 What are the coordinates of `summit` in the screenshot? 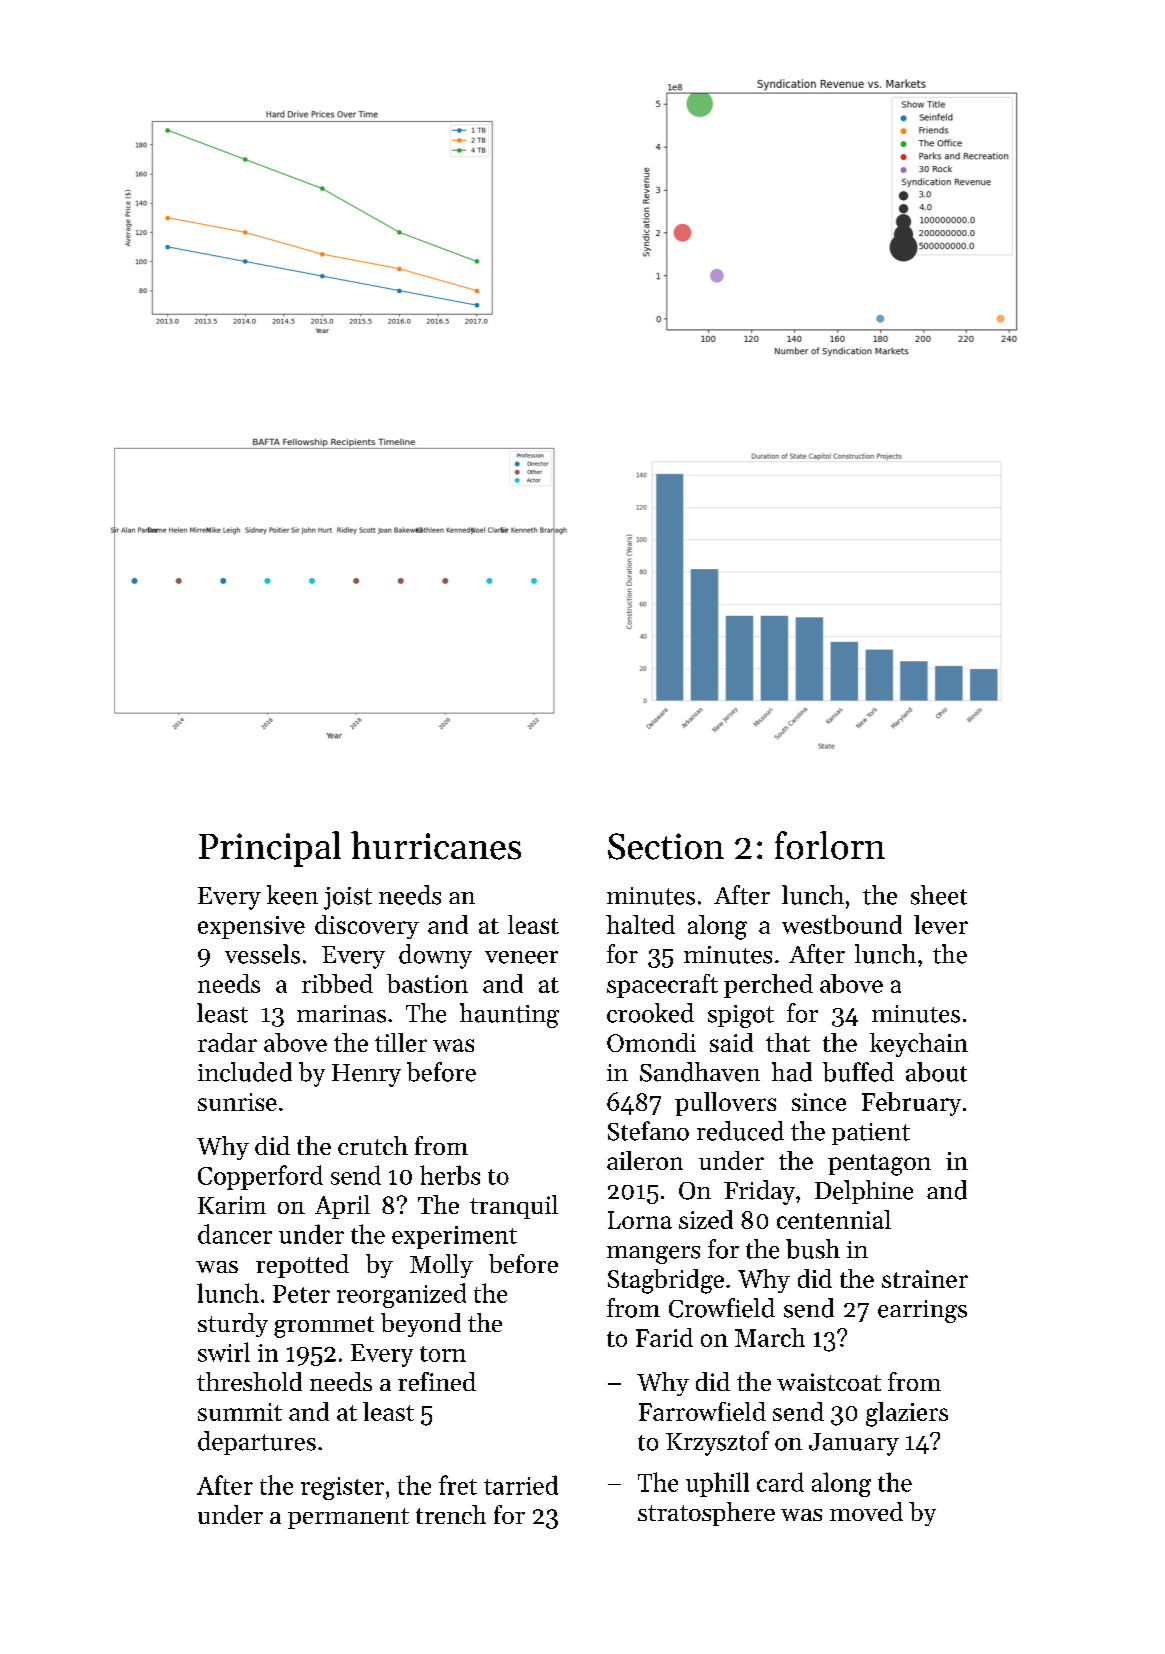 It's located at (240, 1412).
